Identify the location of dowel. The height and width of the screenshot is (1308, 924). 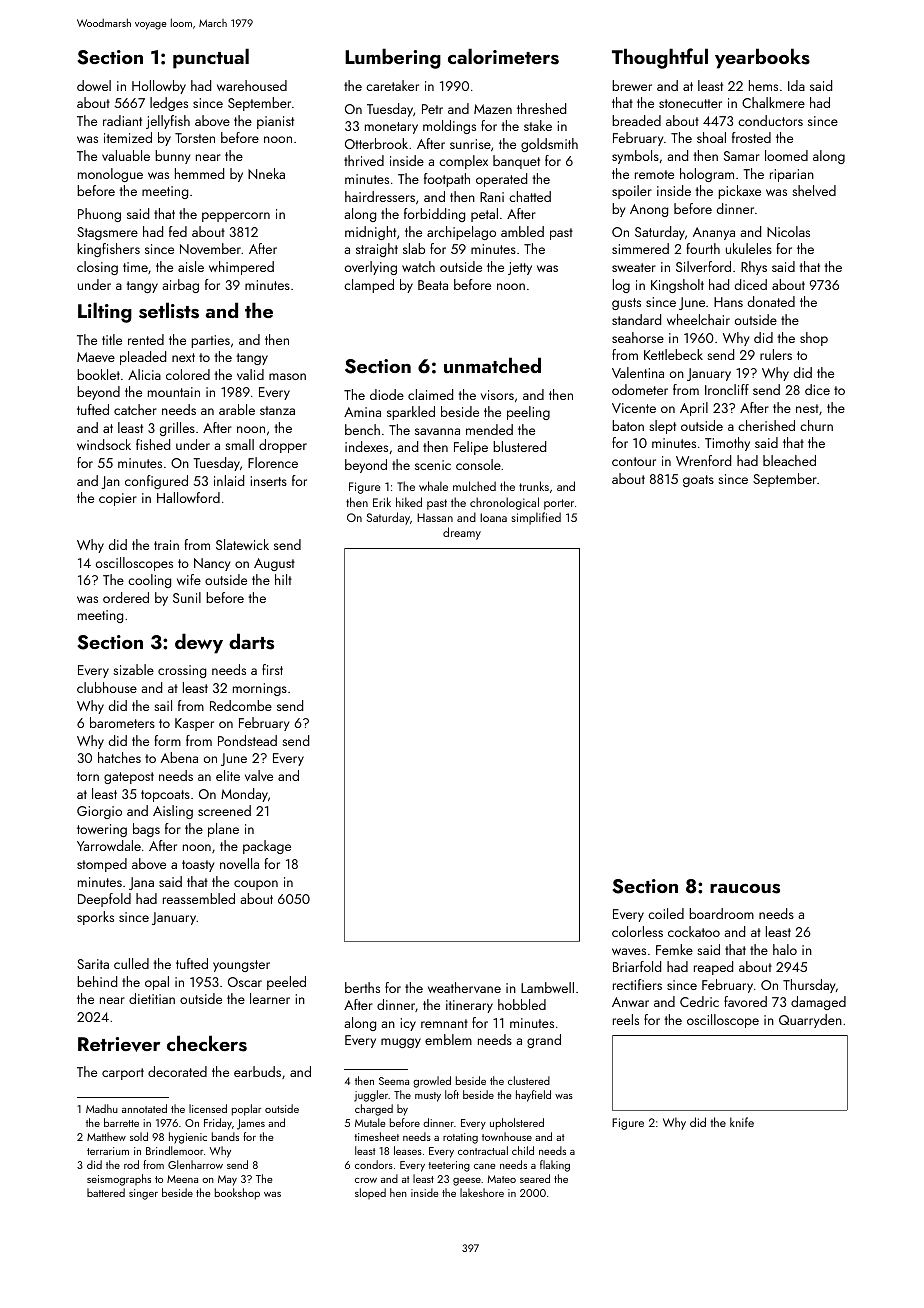
(94, 85).
